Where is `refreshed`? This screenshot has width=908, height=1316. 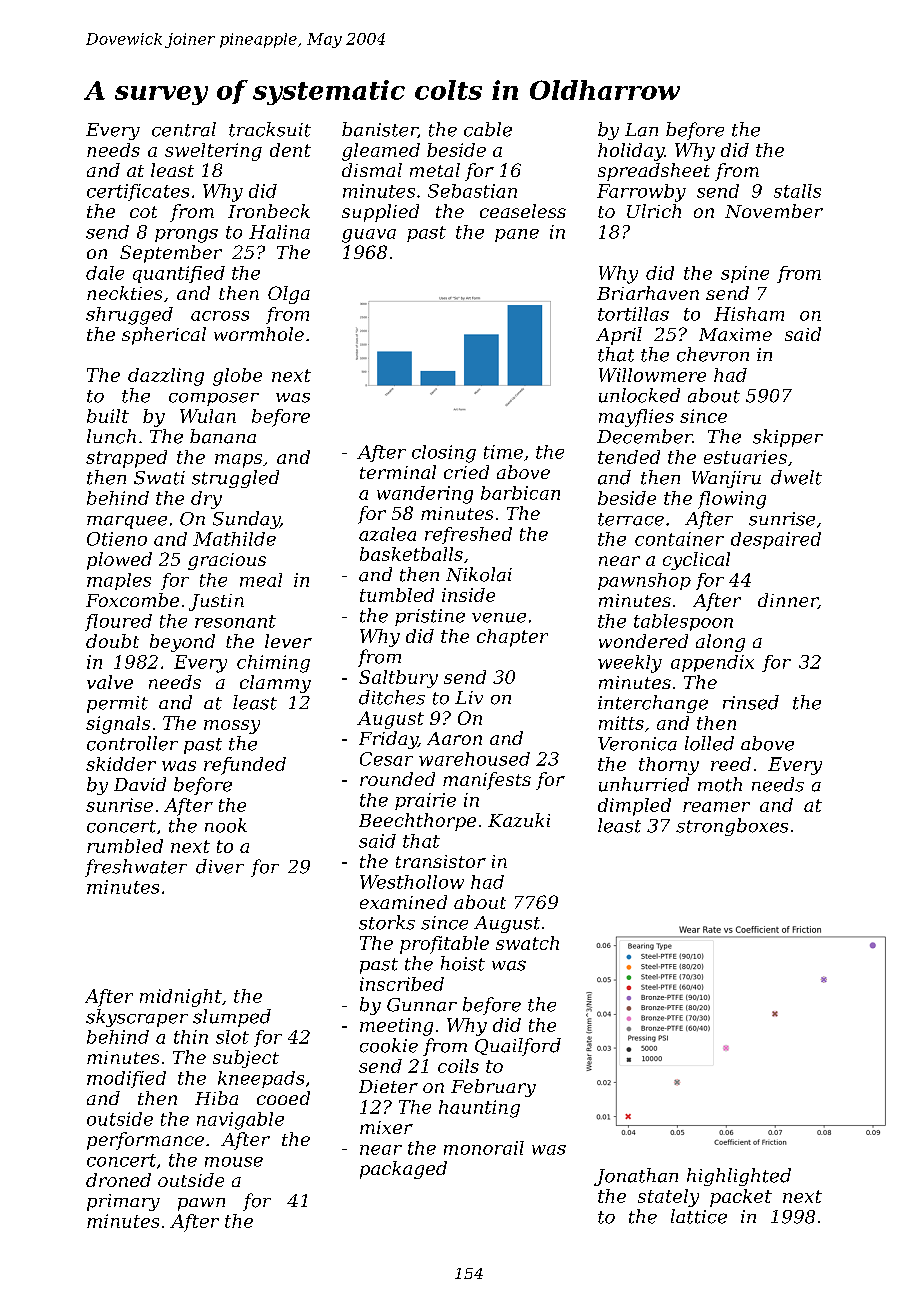
refreshed is located at coordinates (468, 535).
